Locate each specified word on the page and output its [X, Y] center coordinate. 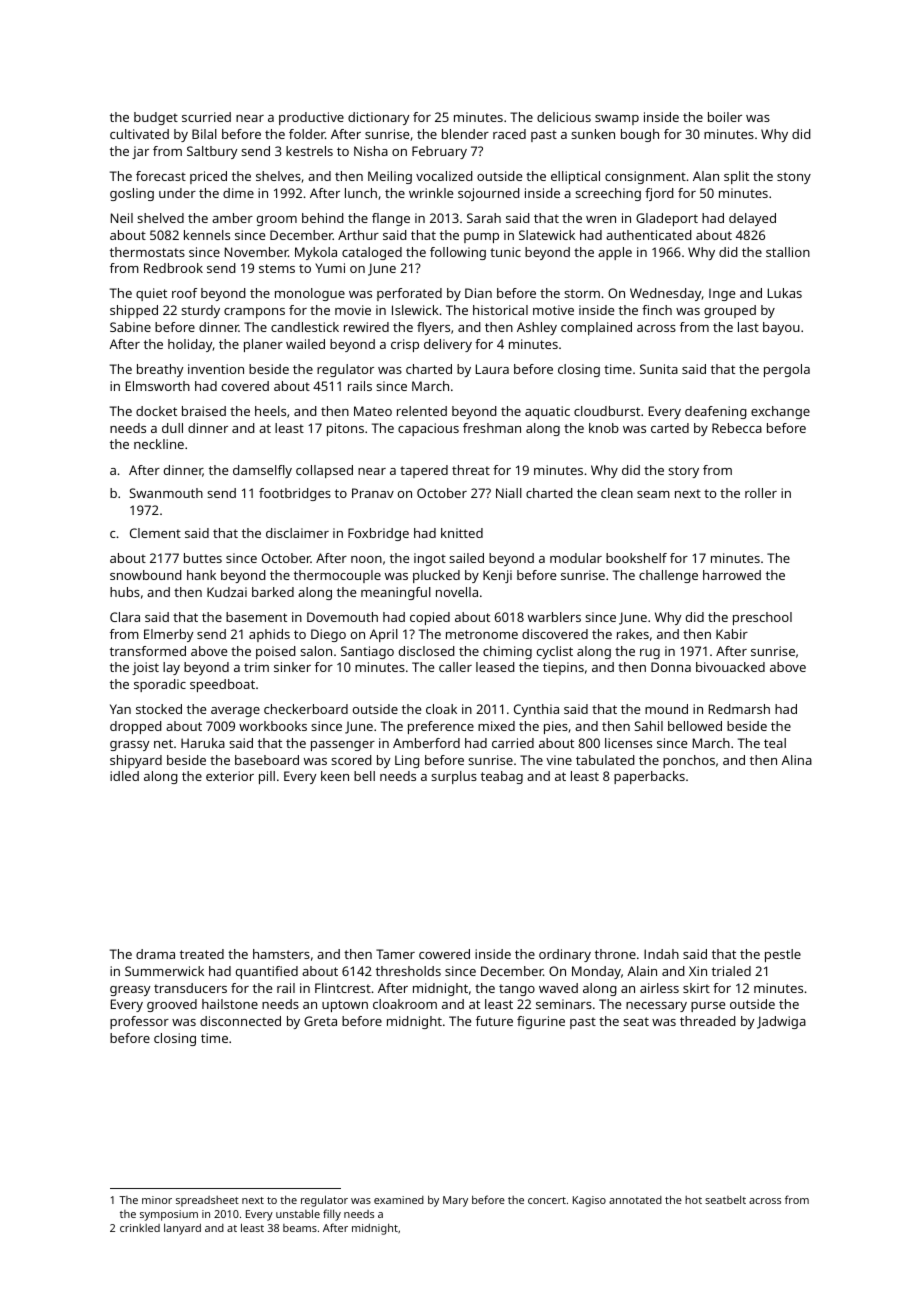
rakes [633, 634]
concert [547, 1200]
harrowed [732, 575]
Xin [698, 971]
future [494, 1021]
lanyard [182, 1229]
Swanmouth [166, 493]
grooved [172, 1005]
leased [495, 667]
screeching [608, 194]
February [439, 152]
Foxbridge [378, 534]
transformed [148, 651]
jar [140, 152]
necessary [656, 1007]
